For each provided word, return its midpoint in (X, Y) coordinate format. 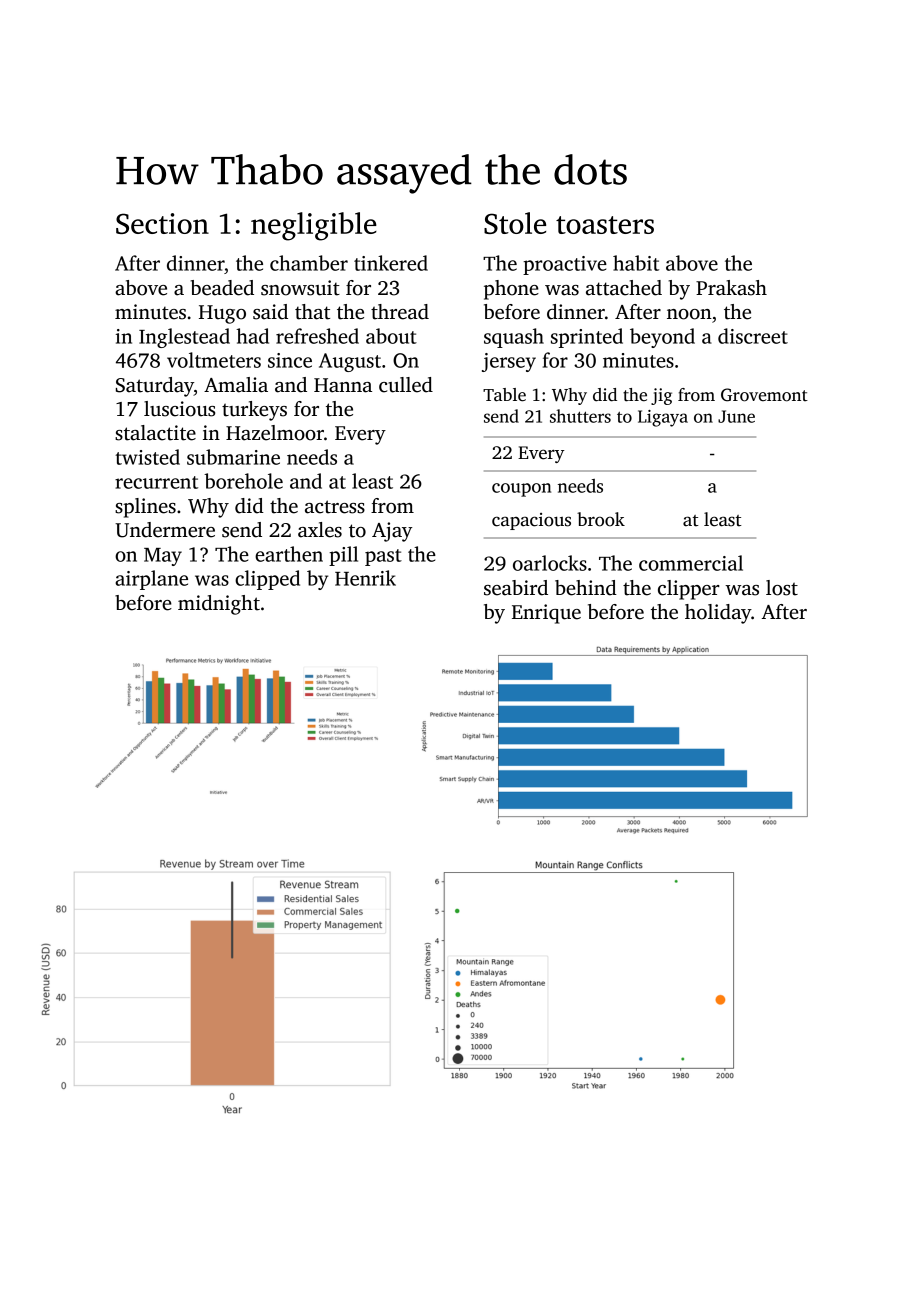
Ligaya (663, 418)
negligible (314, 226)
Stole (515, 223)
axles (320, 530)
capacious (531, 521)
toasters (605, 225)
